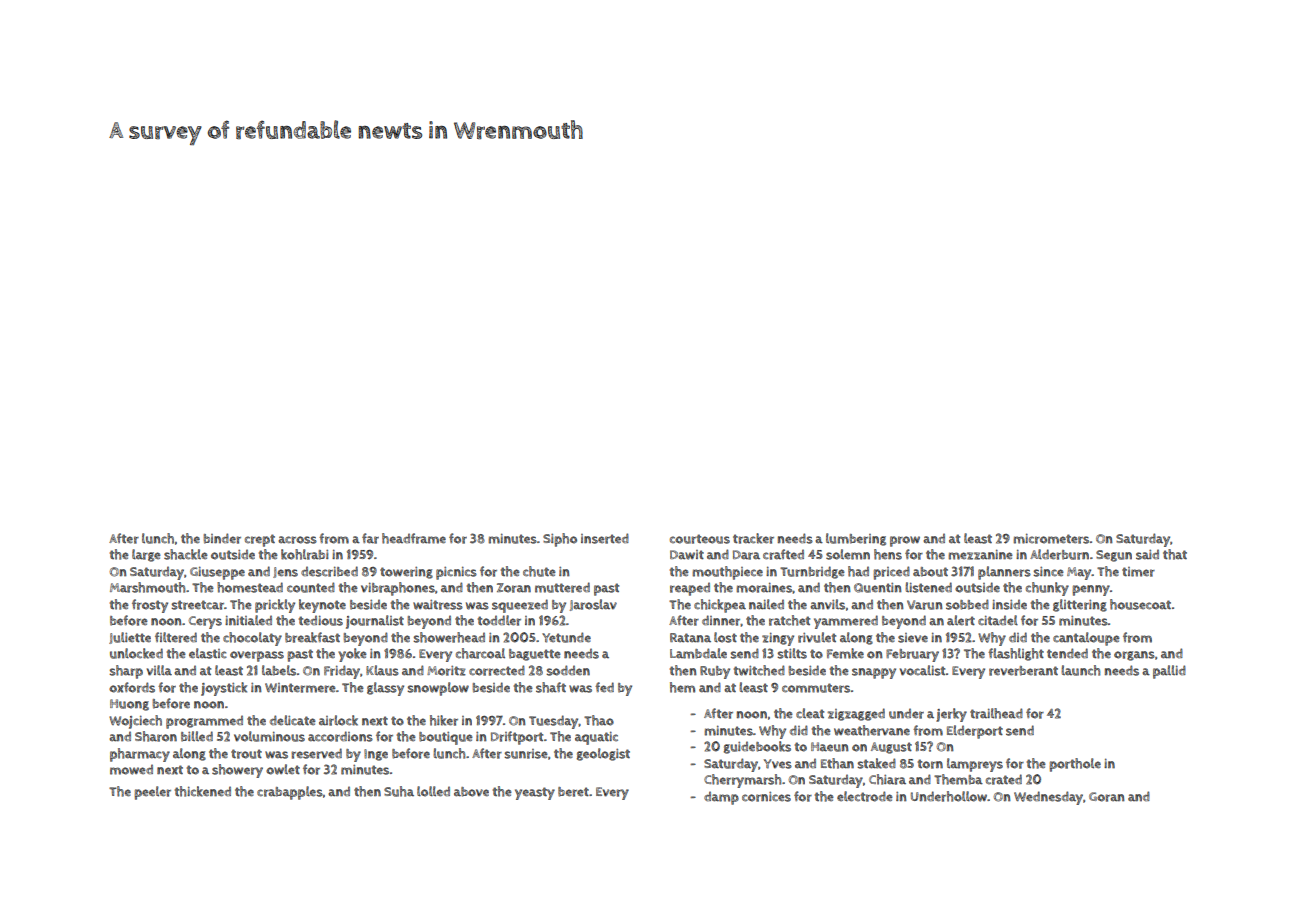 This screenshot has height=924, width=1308. I want to click on pallid, so click(1169, 672).
